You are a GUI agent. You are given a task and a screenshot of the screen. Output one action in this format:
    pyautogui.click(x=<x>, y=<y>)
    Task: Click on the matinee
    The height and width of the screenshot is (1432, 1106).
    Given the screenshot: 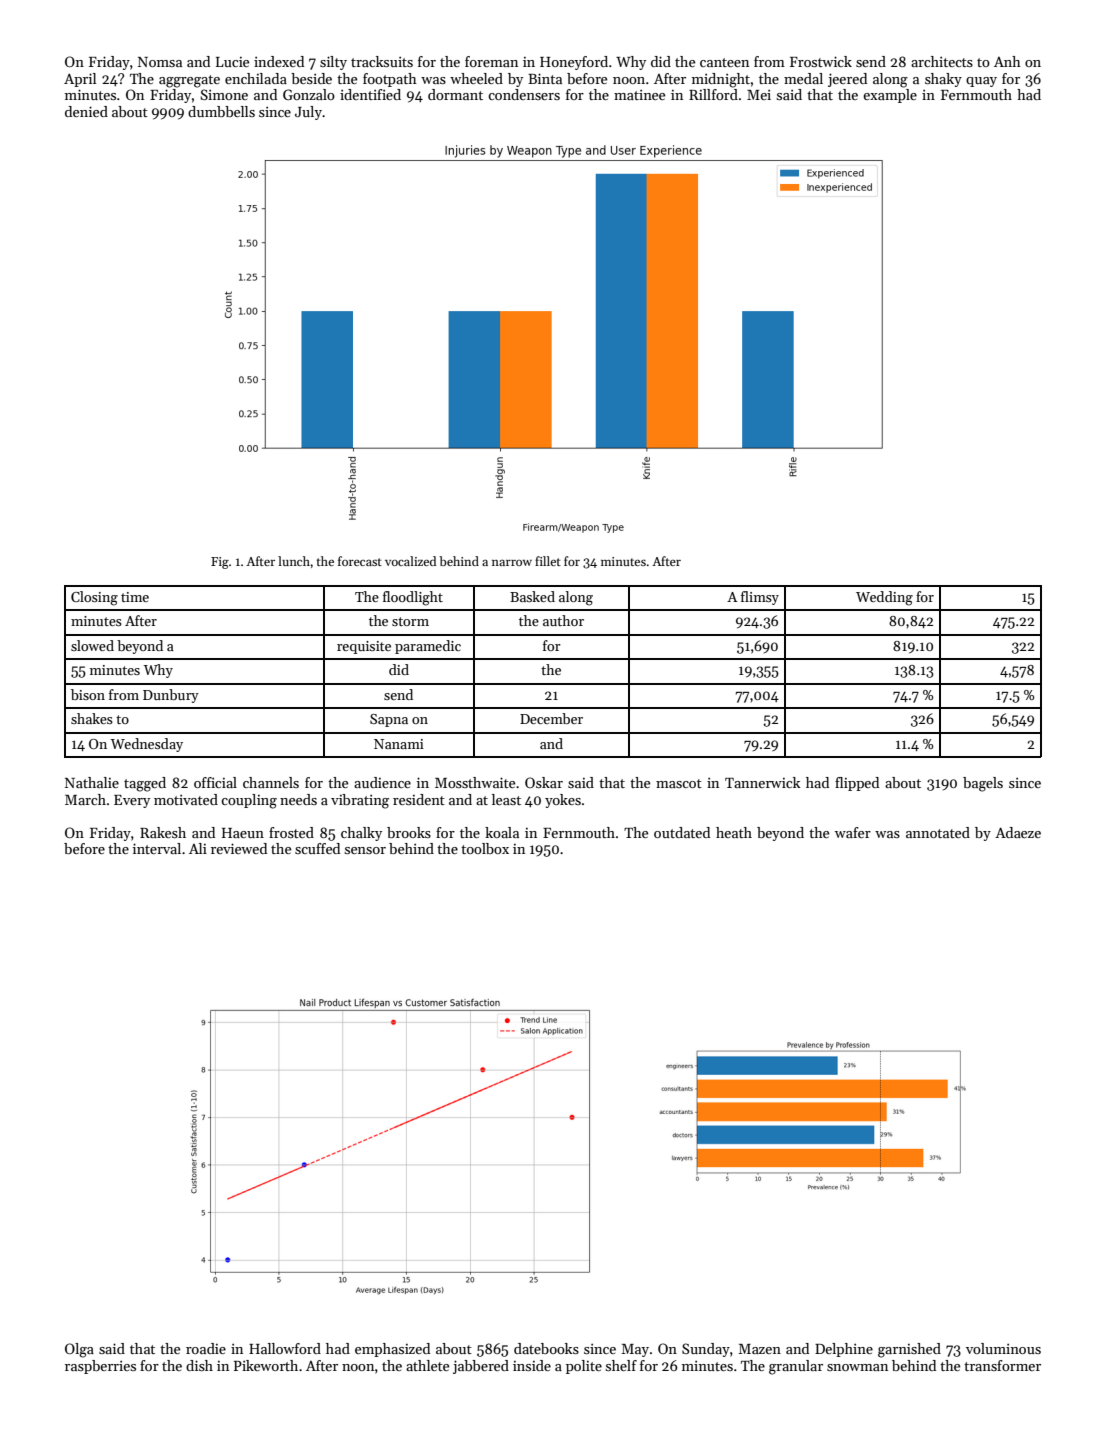 What is the action you would take?
    pyautogui.click(x=639, y=94)
